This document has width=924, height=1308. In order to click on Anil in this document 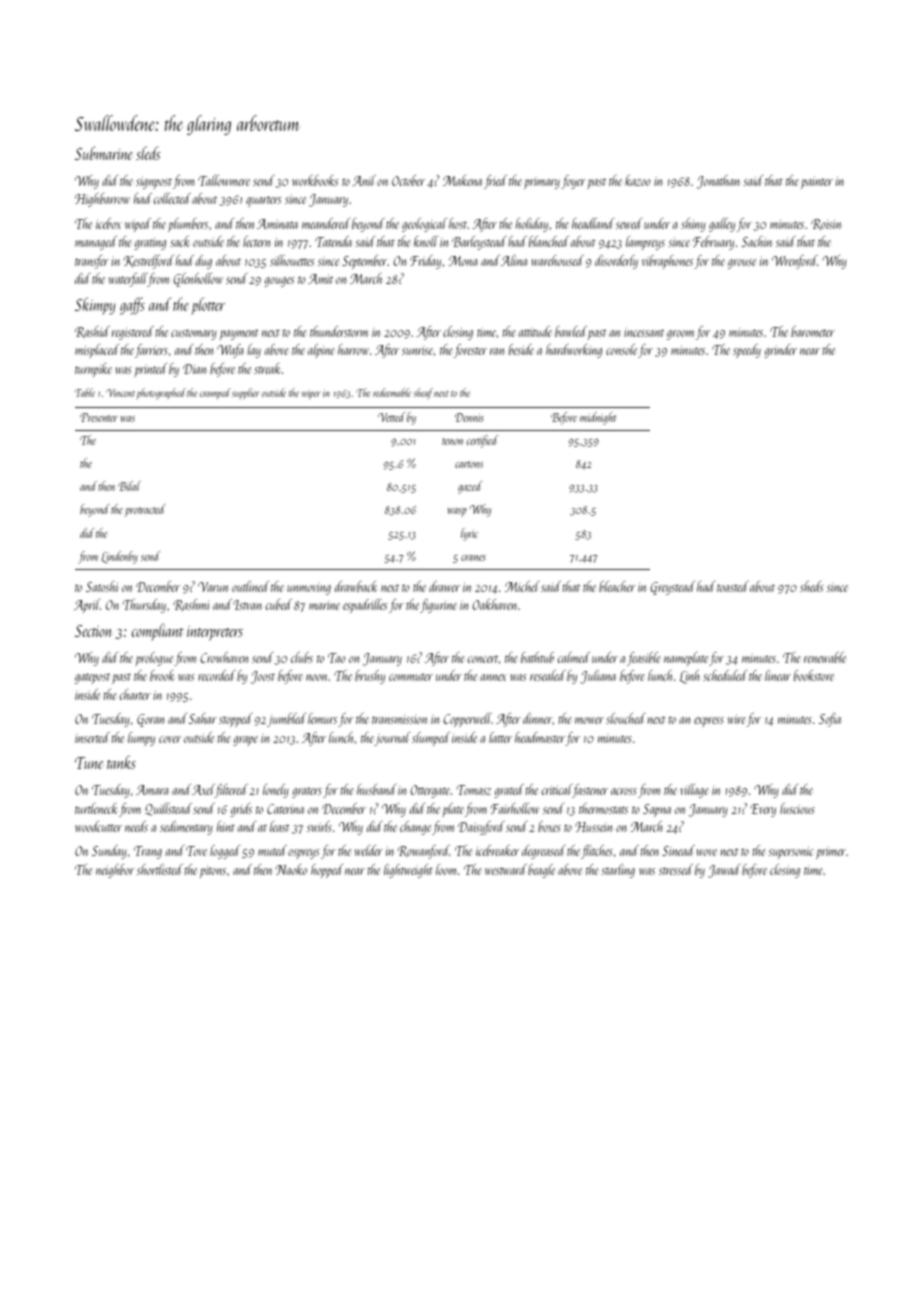, I will do `click(364, 180)`.
